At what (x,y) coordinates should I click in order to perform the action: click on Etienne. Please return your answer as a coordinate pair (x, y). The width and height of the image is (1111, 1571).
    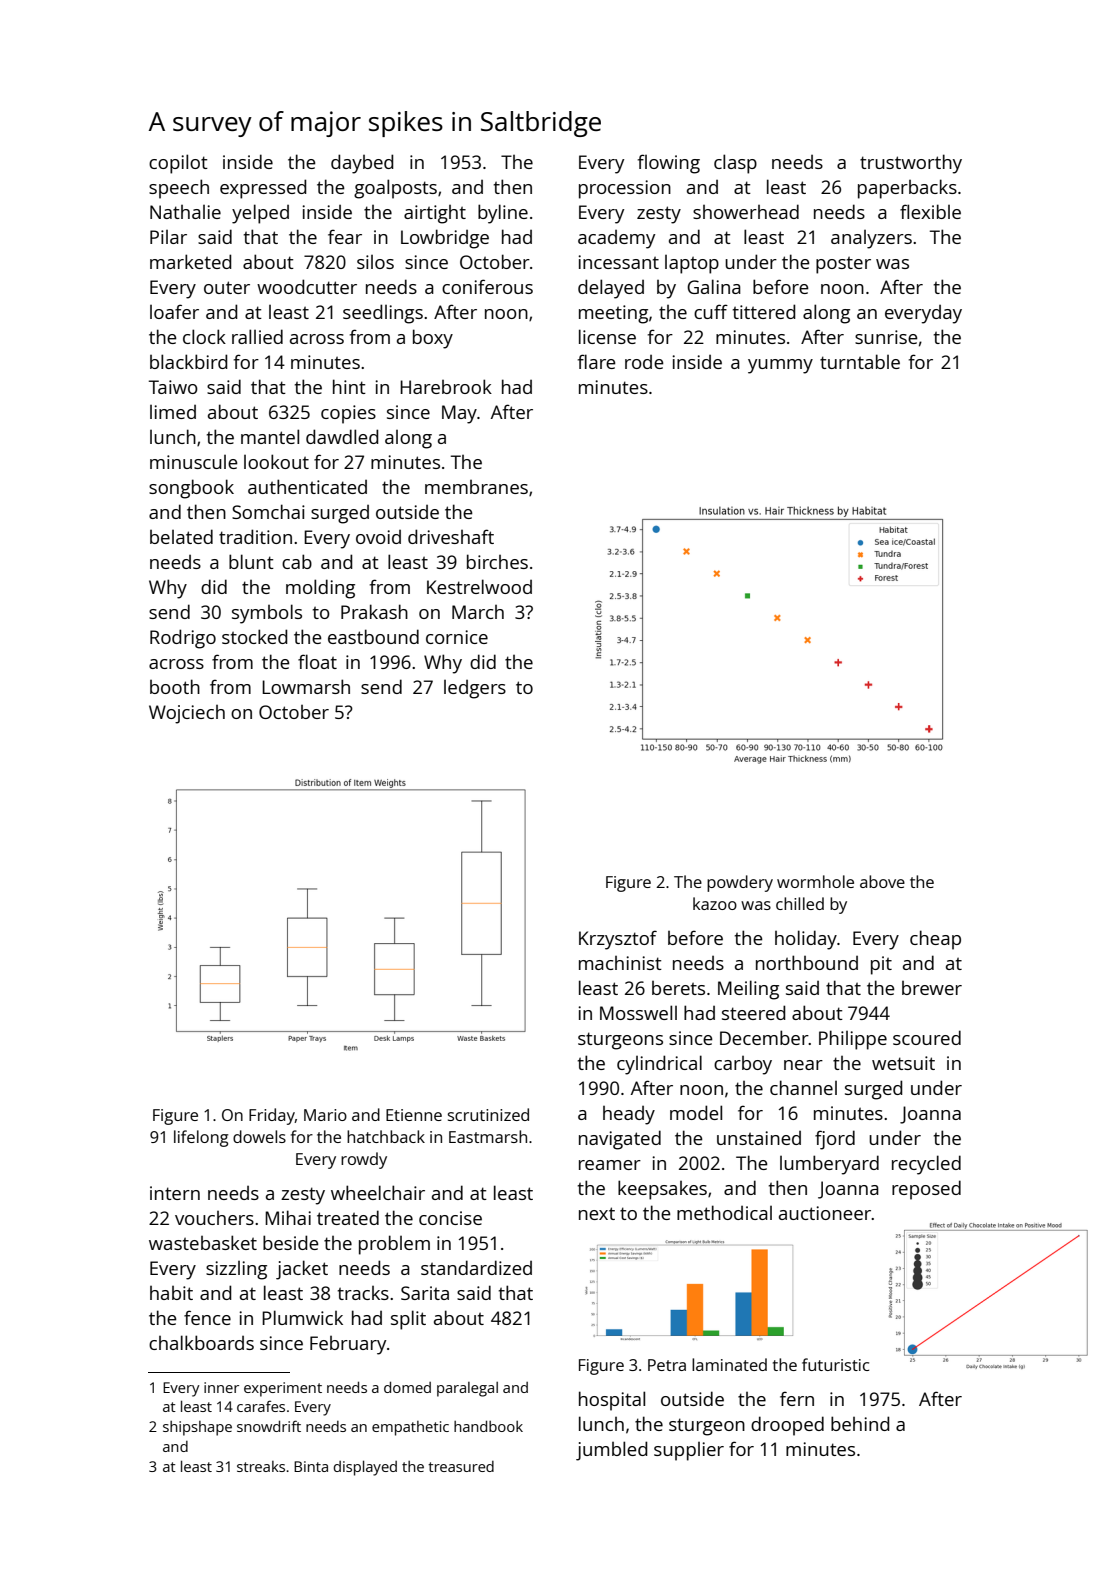
    Looking at the image, I should click on (414, 1115).
